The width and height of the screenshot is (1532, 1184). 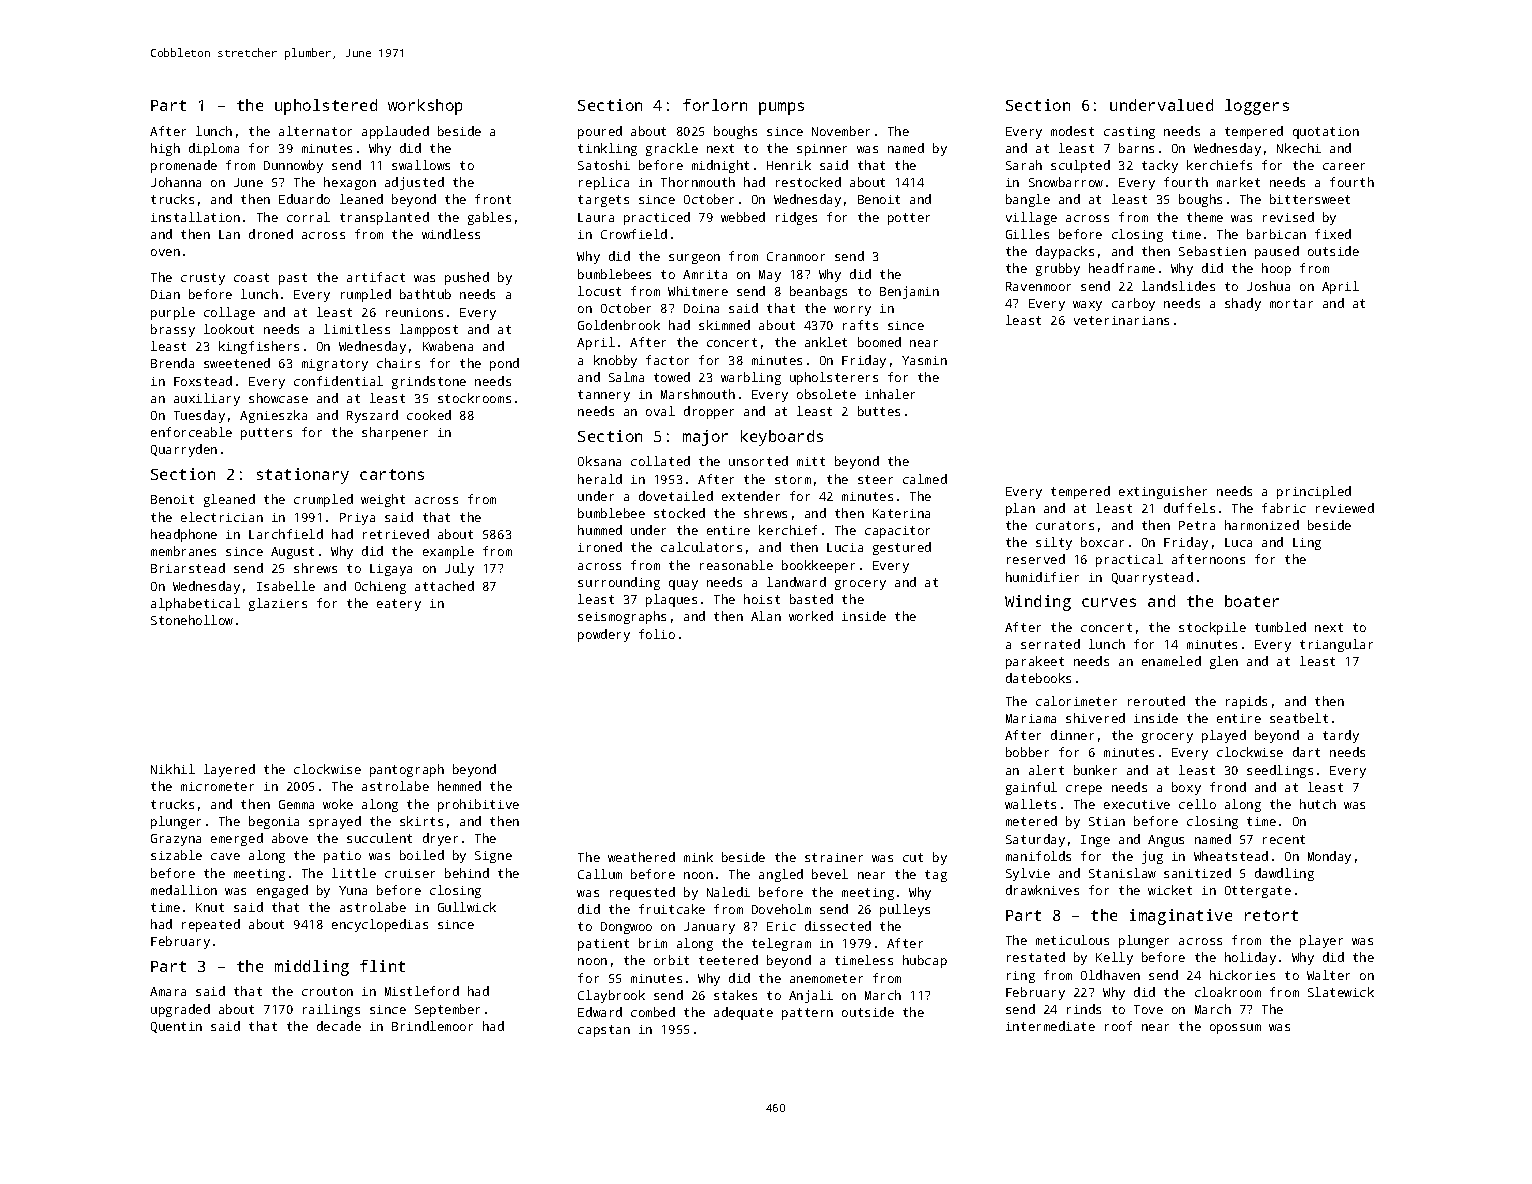 What do you see at coordinates (781, 108) in the screenshot?
I see `pumps` at bounding box center [781, 108].
